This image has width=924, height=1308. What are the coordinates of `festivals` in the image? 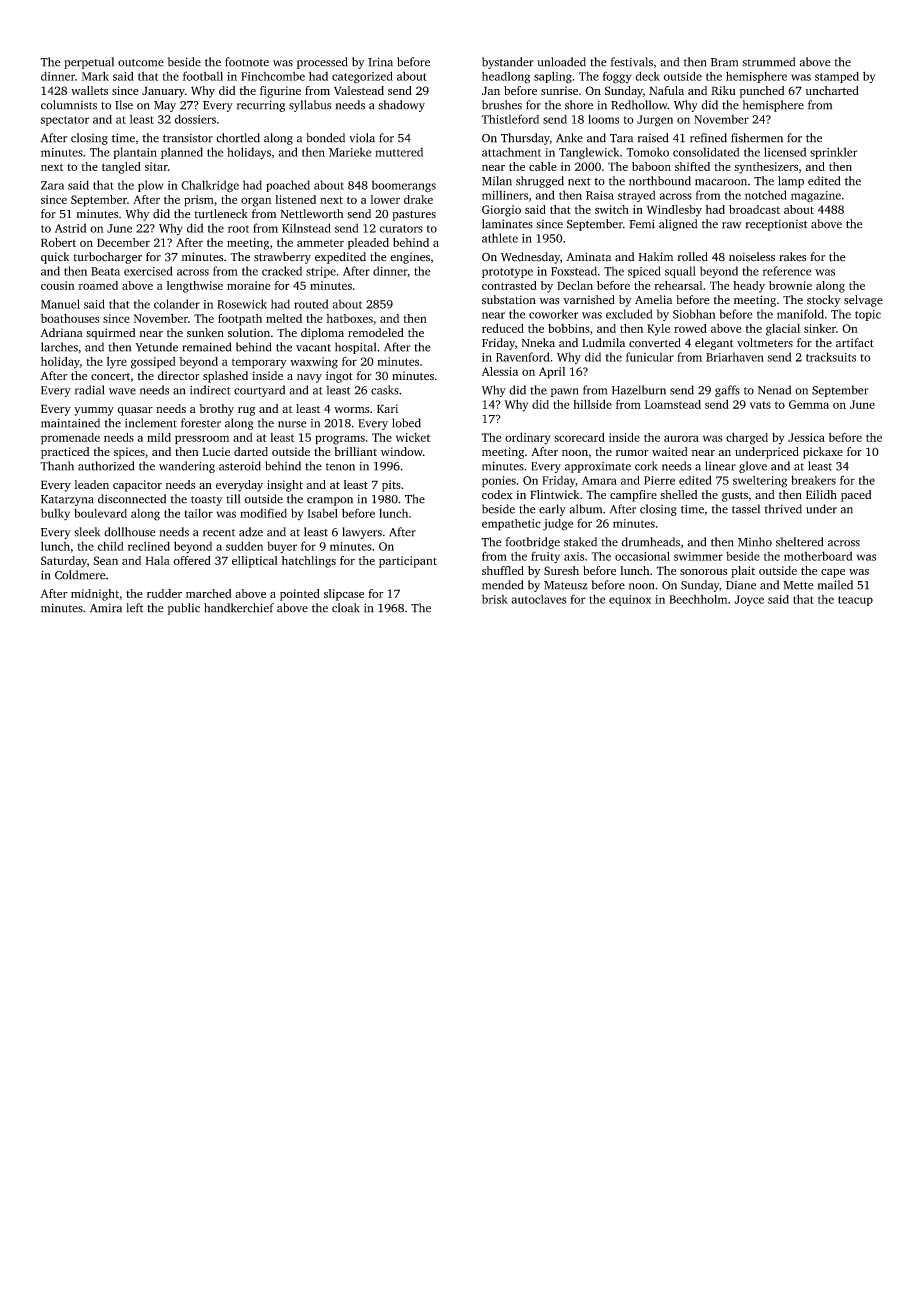 It's located at (632, 62).
